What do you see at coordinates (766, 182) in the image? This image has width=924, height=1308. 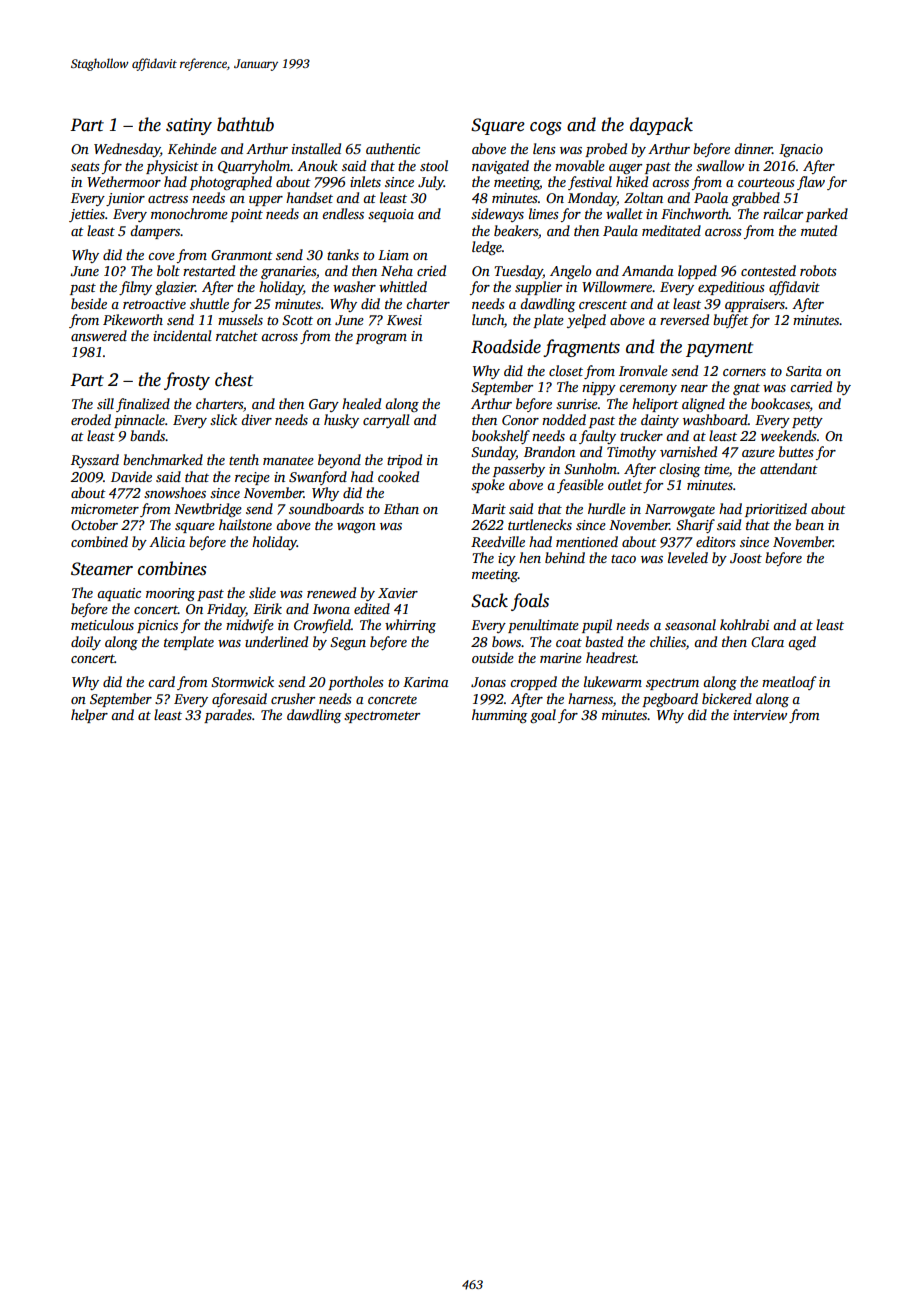 I see `courteous` at bounding box center [766, 182].
